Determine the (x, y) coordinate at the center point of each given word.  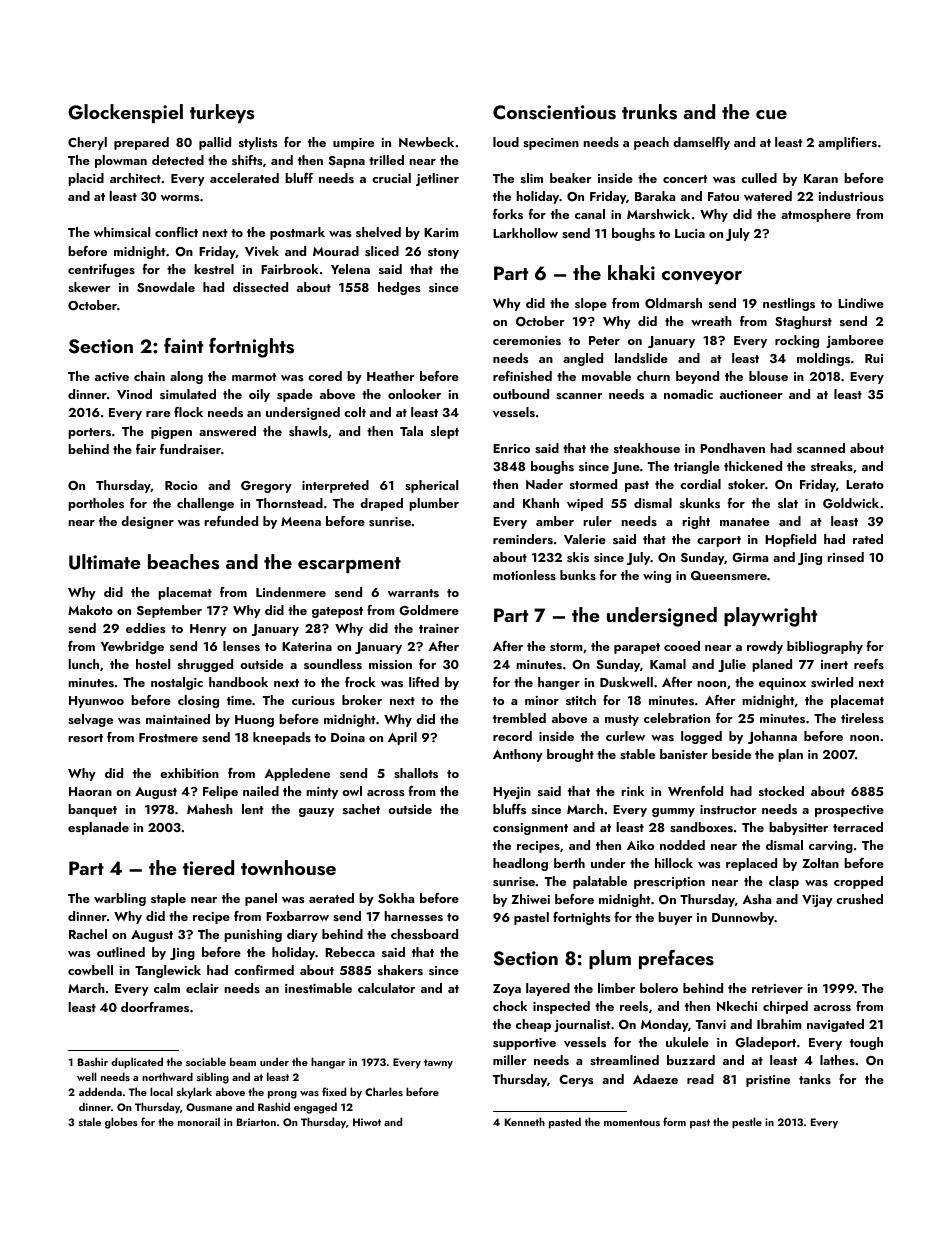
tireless (862, 718)
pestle (747, 1123)
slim (532, 178)
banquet (92, 810)
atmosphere (816, 215)
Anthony (518, 755)
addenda (100, 1091)
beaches (183, 562)
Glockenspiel (125, 113)
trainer (439, 628)
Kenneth (525, 1121)
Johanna (772, 737)
